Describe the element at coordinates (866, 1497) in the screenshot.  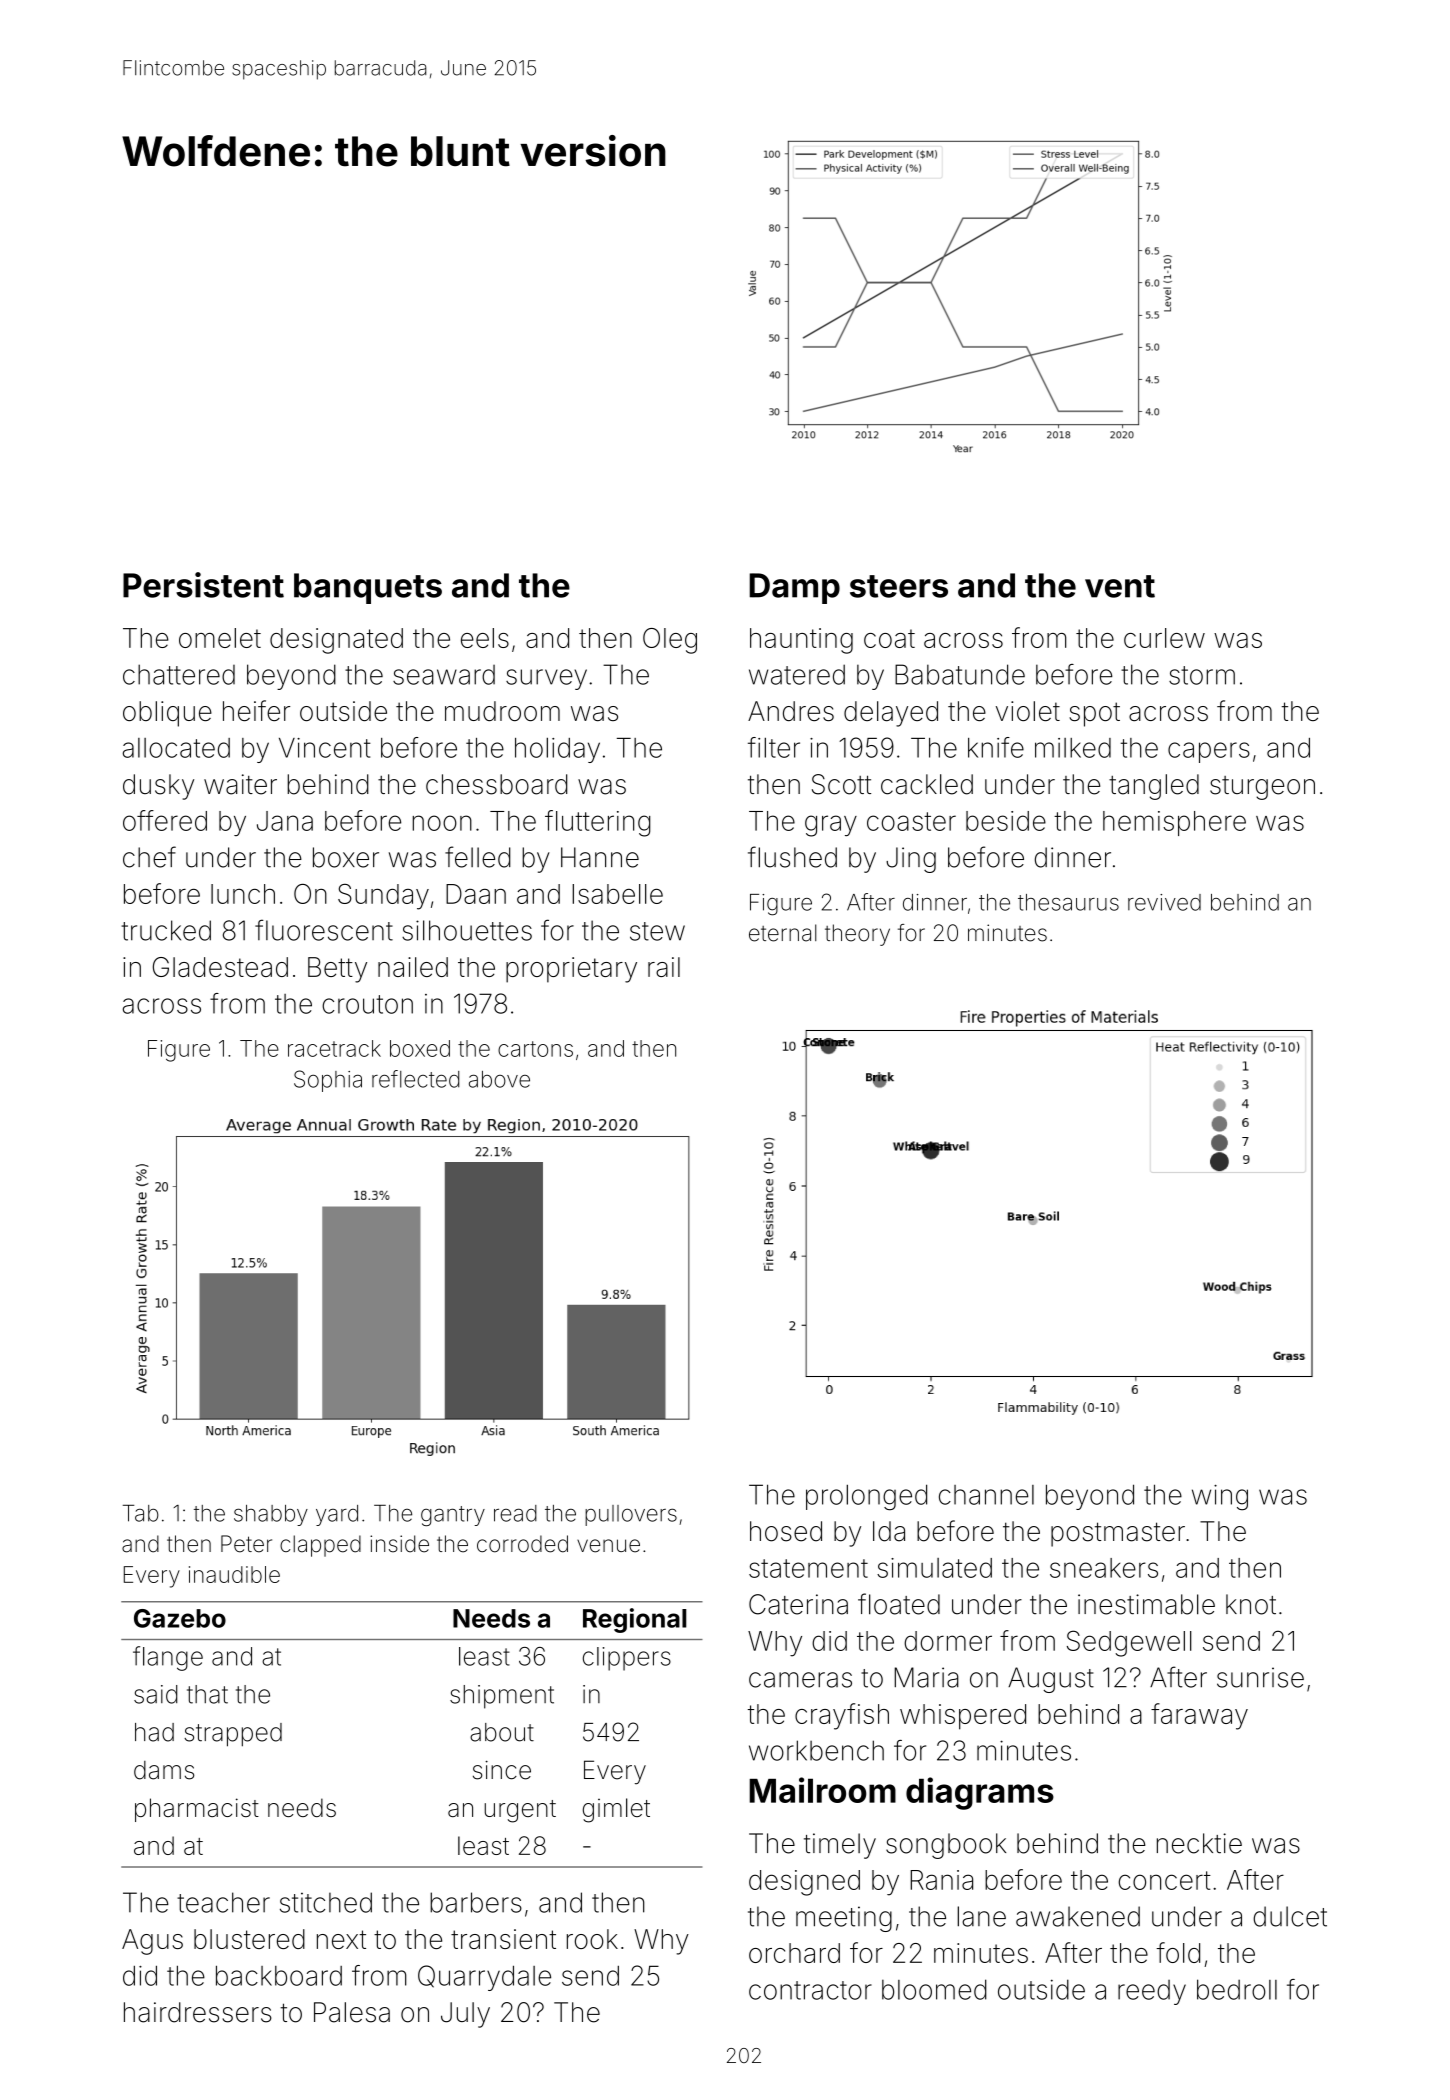
I see `prolonged` at that location.
